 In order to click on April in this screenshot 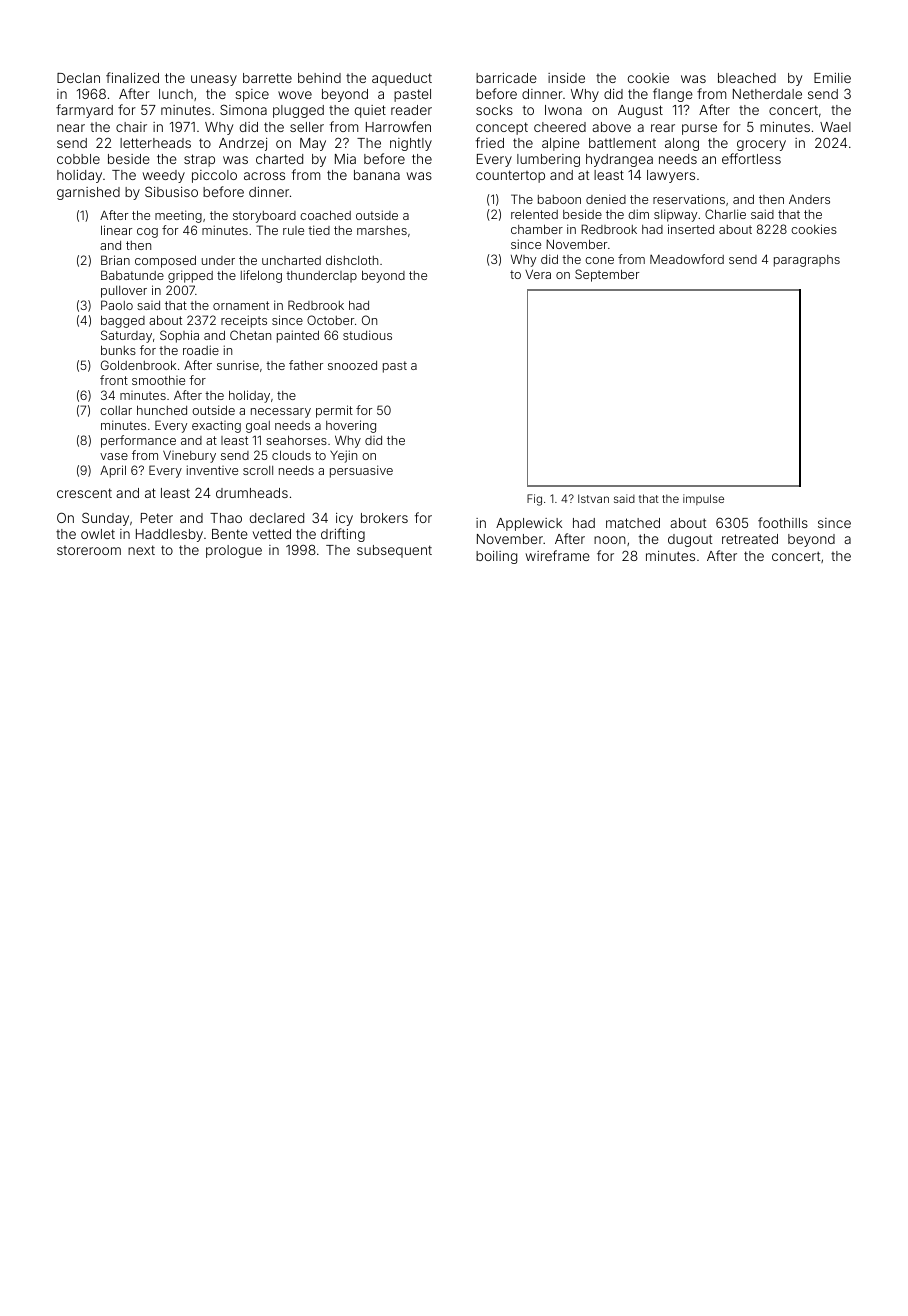, I will do `click(113, 471)`.
